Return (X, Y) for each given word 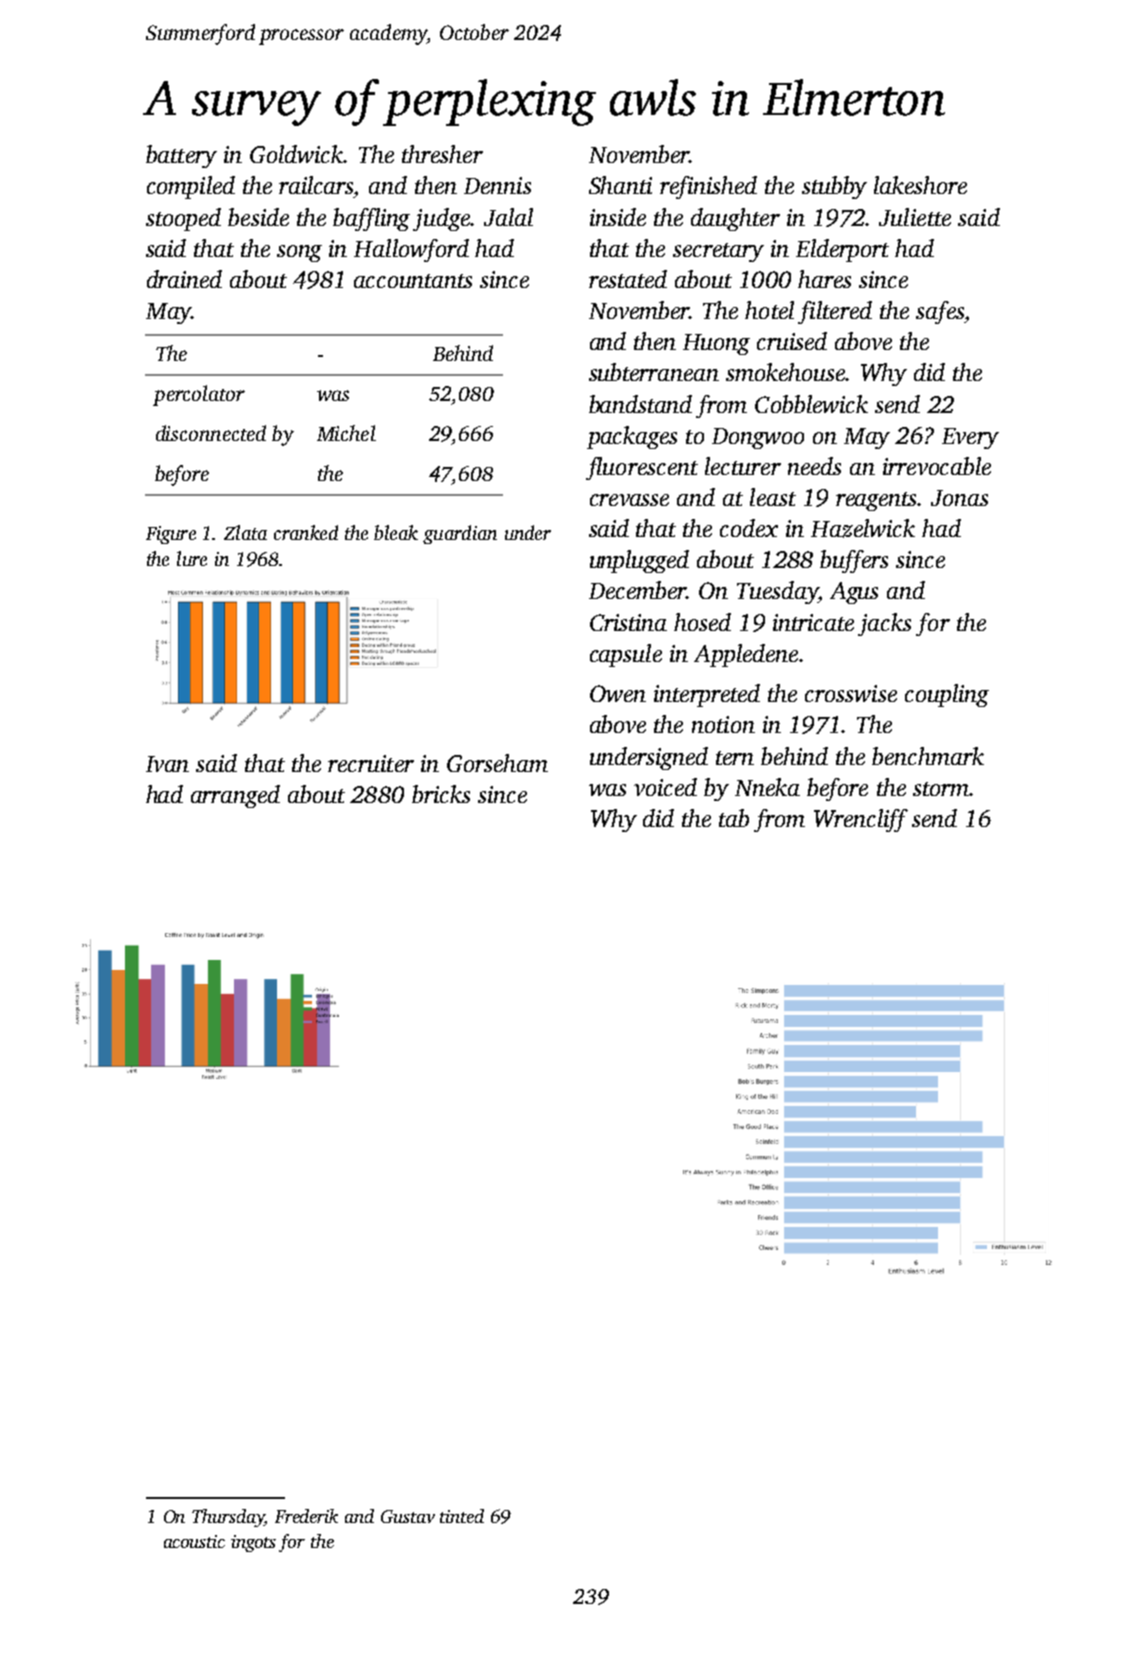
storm (941, 789)
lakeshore (920, 185)
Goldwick (297, 154)
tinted (462, 1516)
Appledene (746, 655)
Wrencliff (861, 820)
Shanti (620, 185)
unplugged (639, 561)
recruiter (371, 763)
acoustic (194, 1541)
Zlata (245, 532)
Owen (618, 693)
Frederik (306, 1516)
